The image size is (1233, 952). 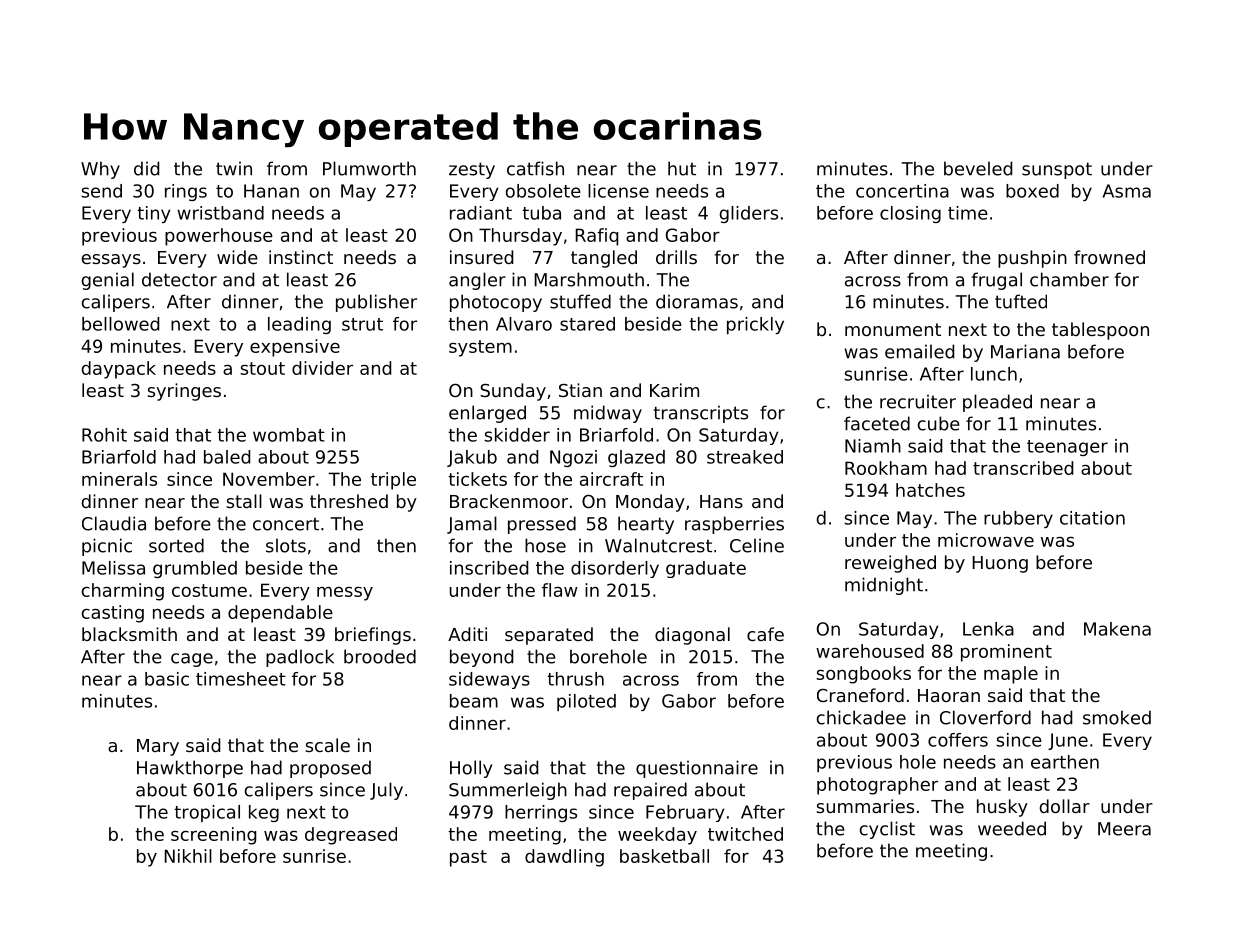 What do you see at coordinates (517, 435) in the screenshot?
I see `skidder` at bounding box center [517, 435].
